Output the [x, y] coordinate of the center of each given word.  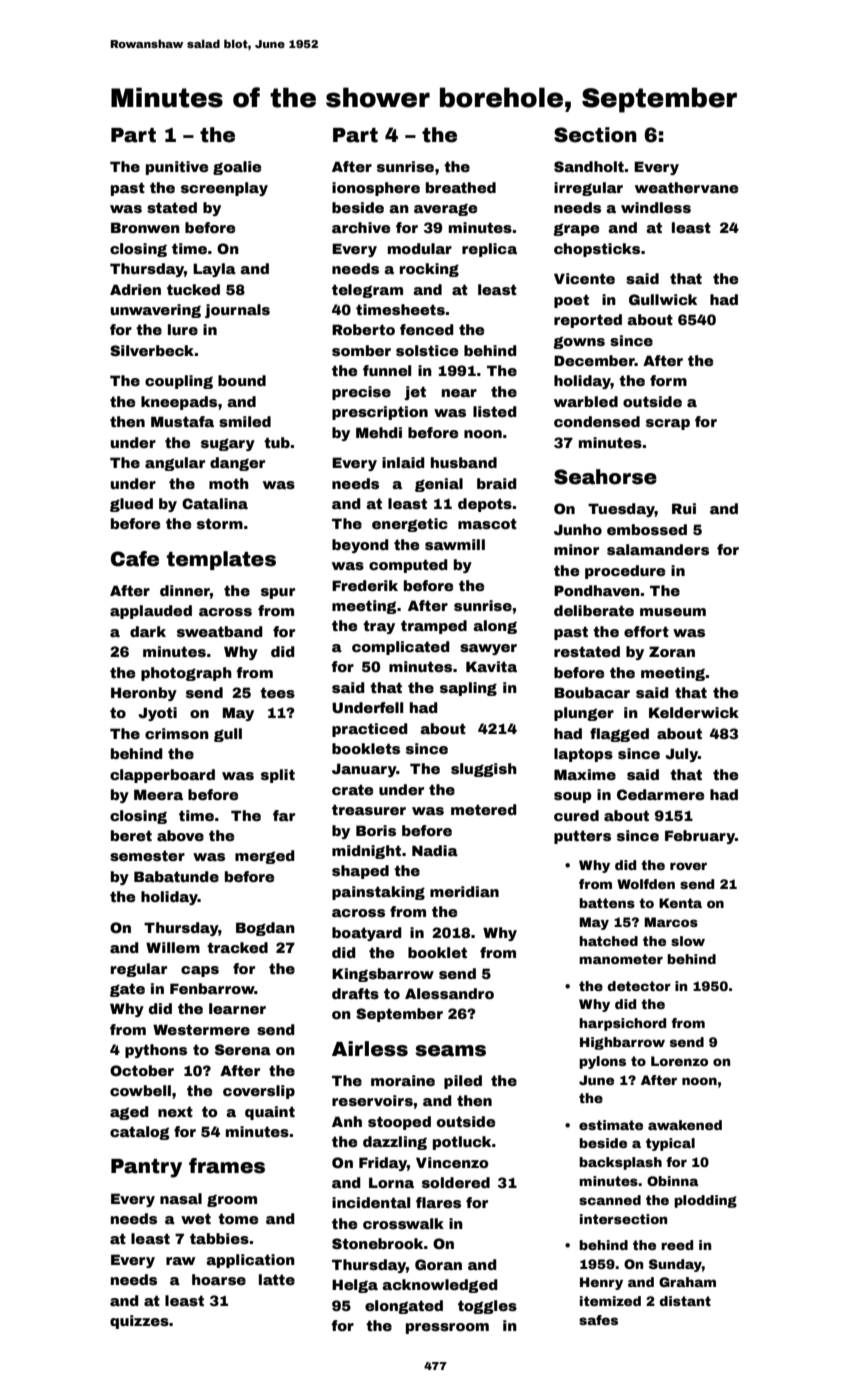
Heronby [144, 694]
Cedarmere [660, 794]
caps [200, 971]
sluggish [484, 770]
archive [361, 227]
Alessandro [449, 993]
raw [181, 1261]
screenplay [224, 189]
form [668, 380]
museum [673, 612]
